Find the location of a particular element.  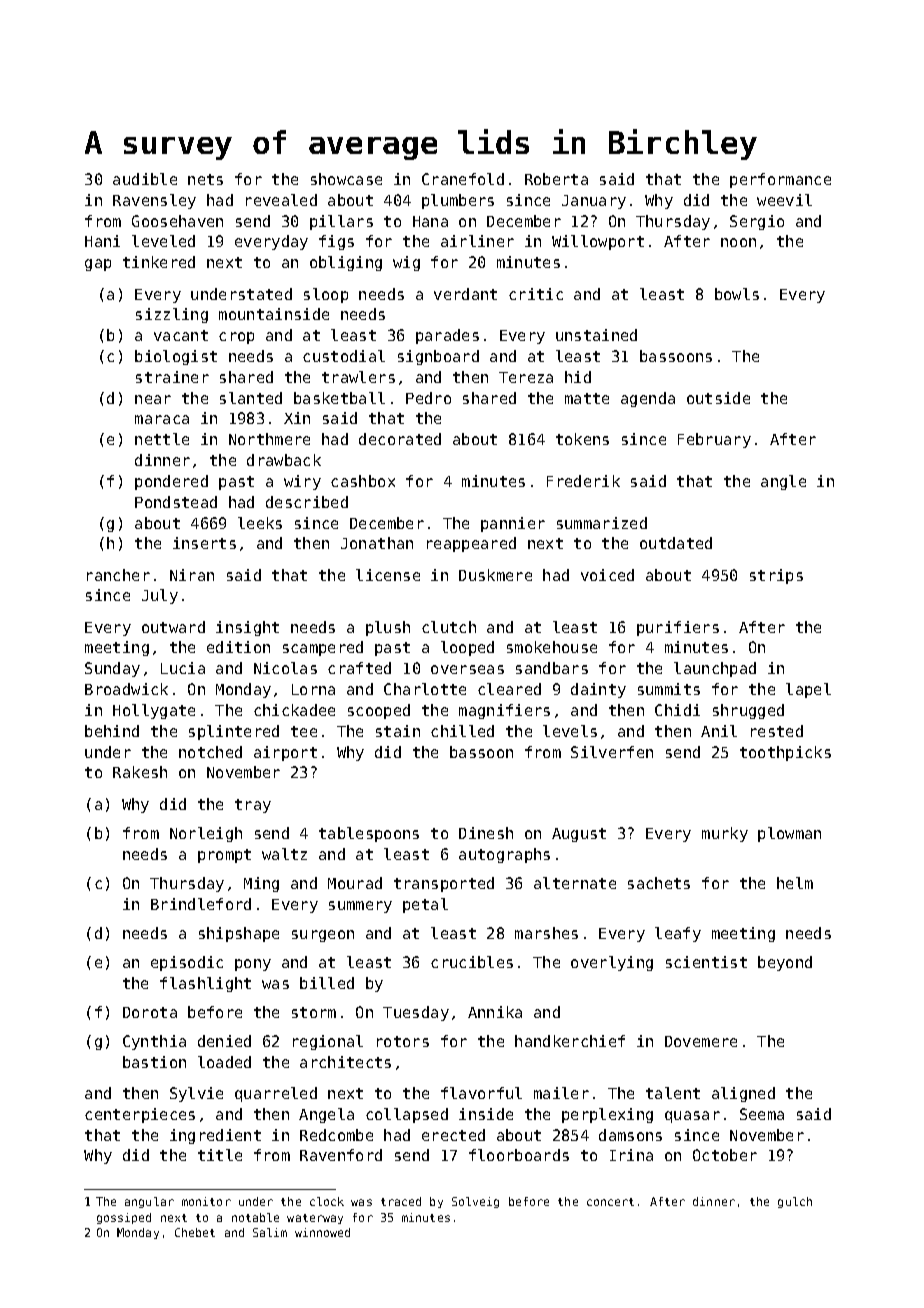

sachets is located at coordinates (659, 883).
